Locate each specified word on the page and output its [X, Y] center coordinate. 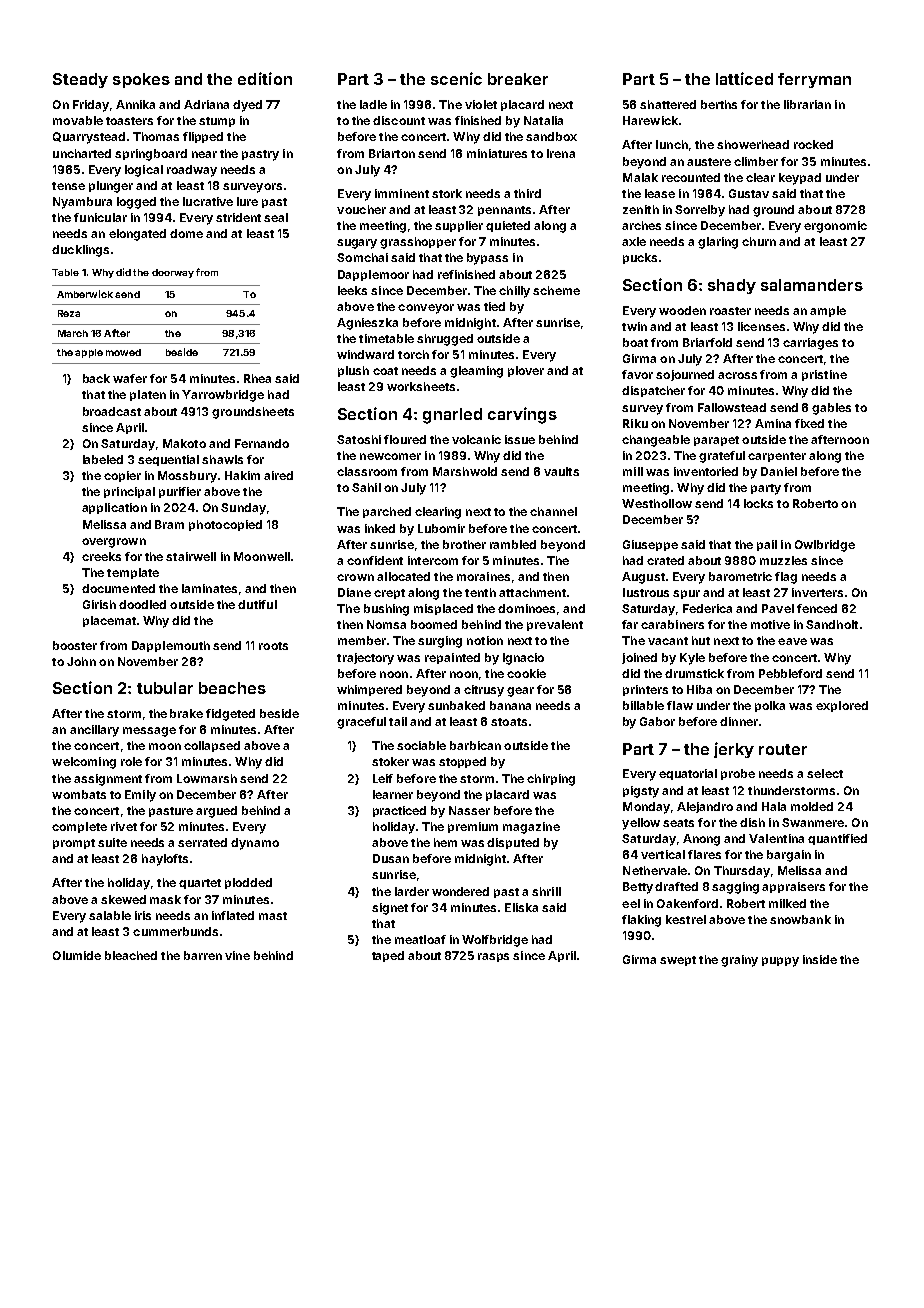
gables [831, 409]
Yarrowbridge [223, 396]
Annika [135, 104]
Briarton [392, 153]
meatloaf [420, 939]
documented [118, 588]
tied [494, 306]
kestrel [686, 919]
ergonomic [835, 227]
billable [643, 705]
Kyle [692, 659]
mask [165, 899]
